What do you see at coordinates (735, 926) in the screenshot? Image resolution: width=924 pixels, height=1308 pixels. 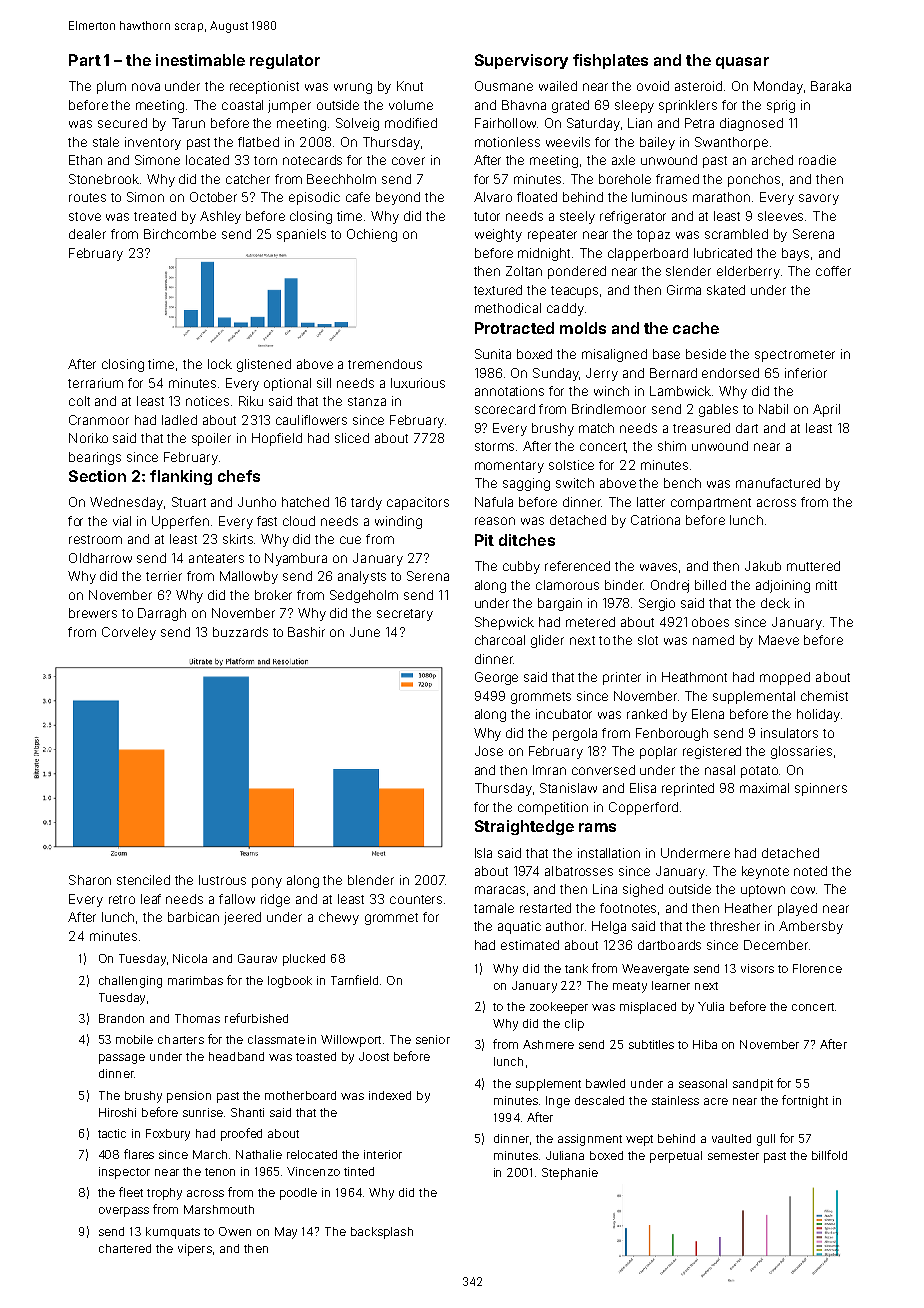 I see `thresher` at bounding box center [735, 926].
